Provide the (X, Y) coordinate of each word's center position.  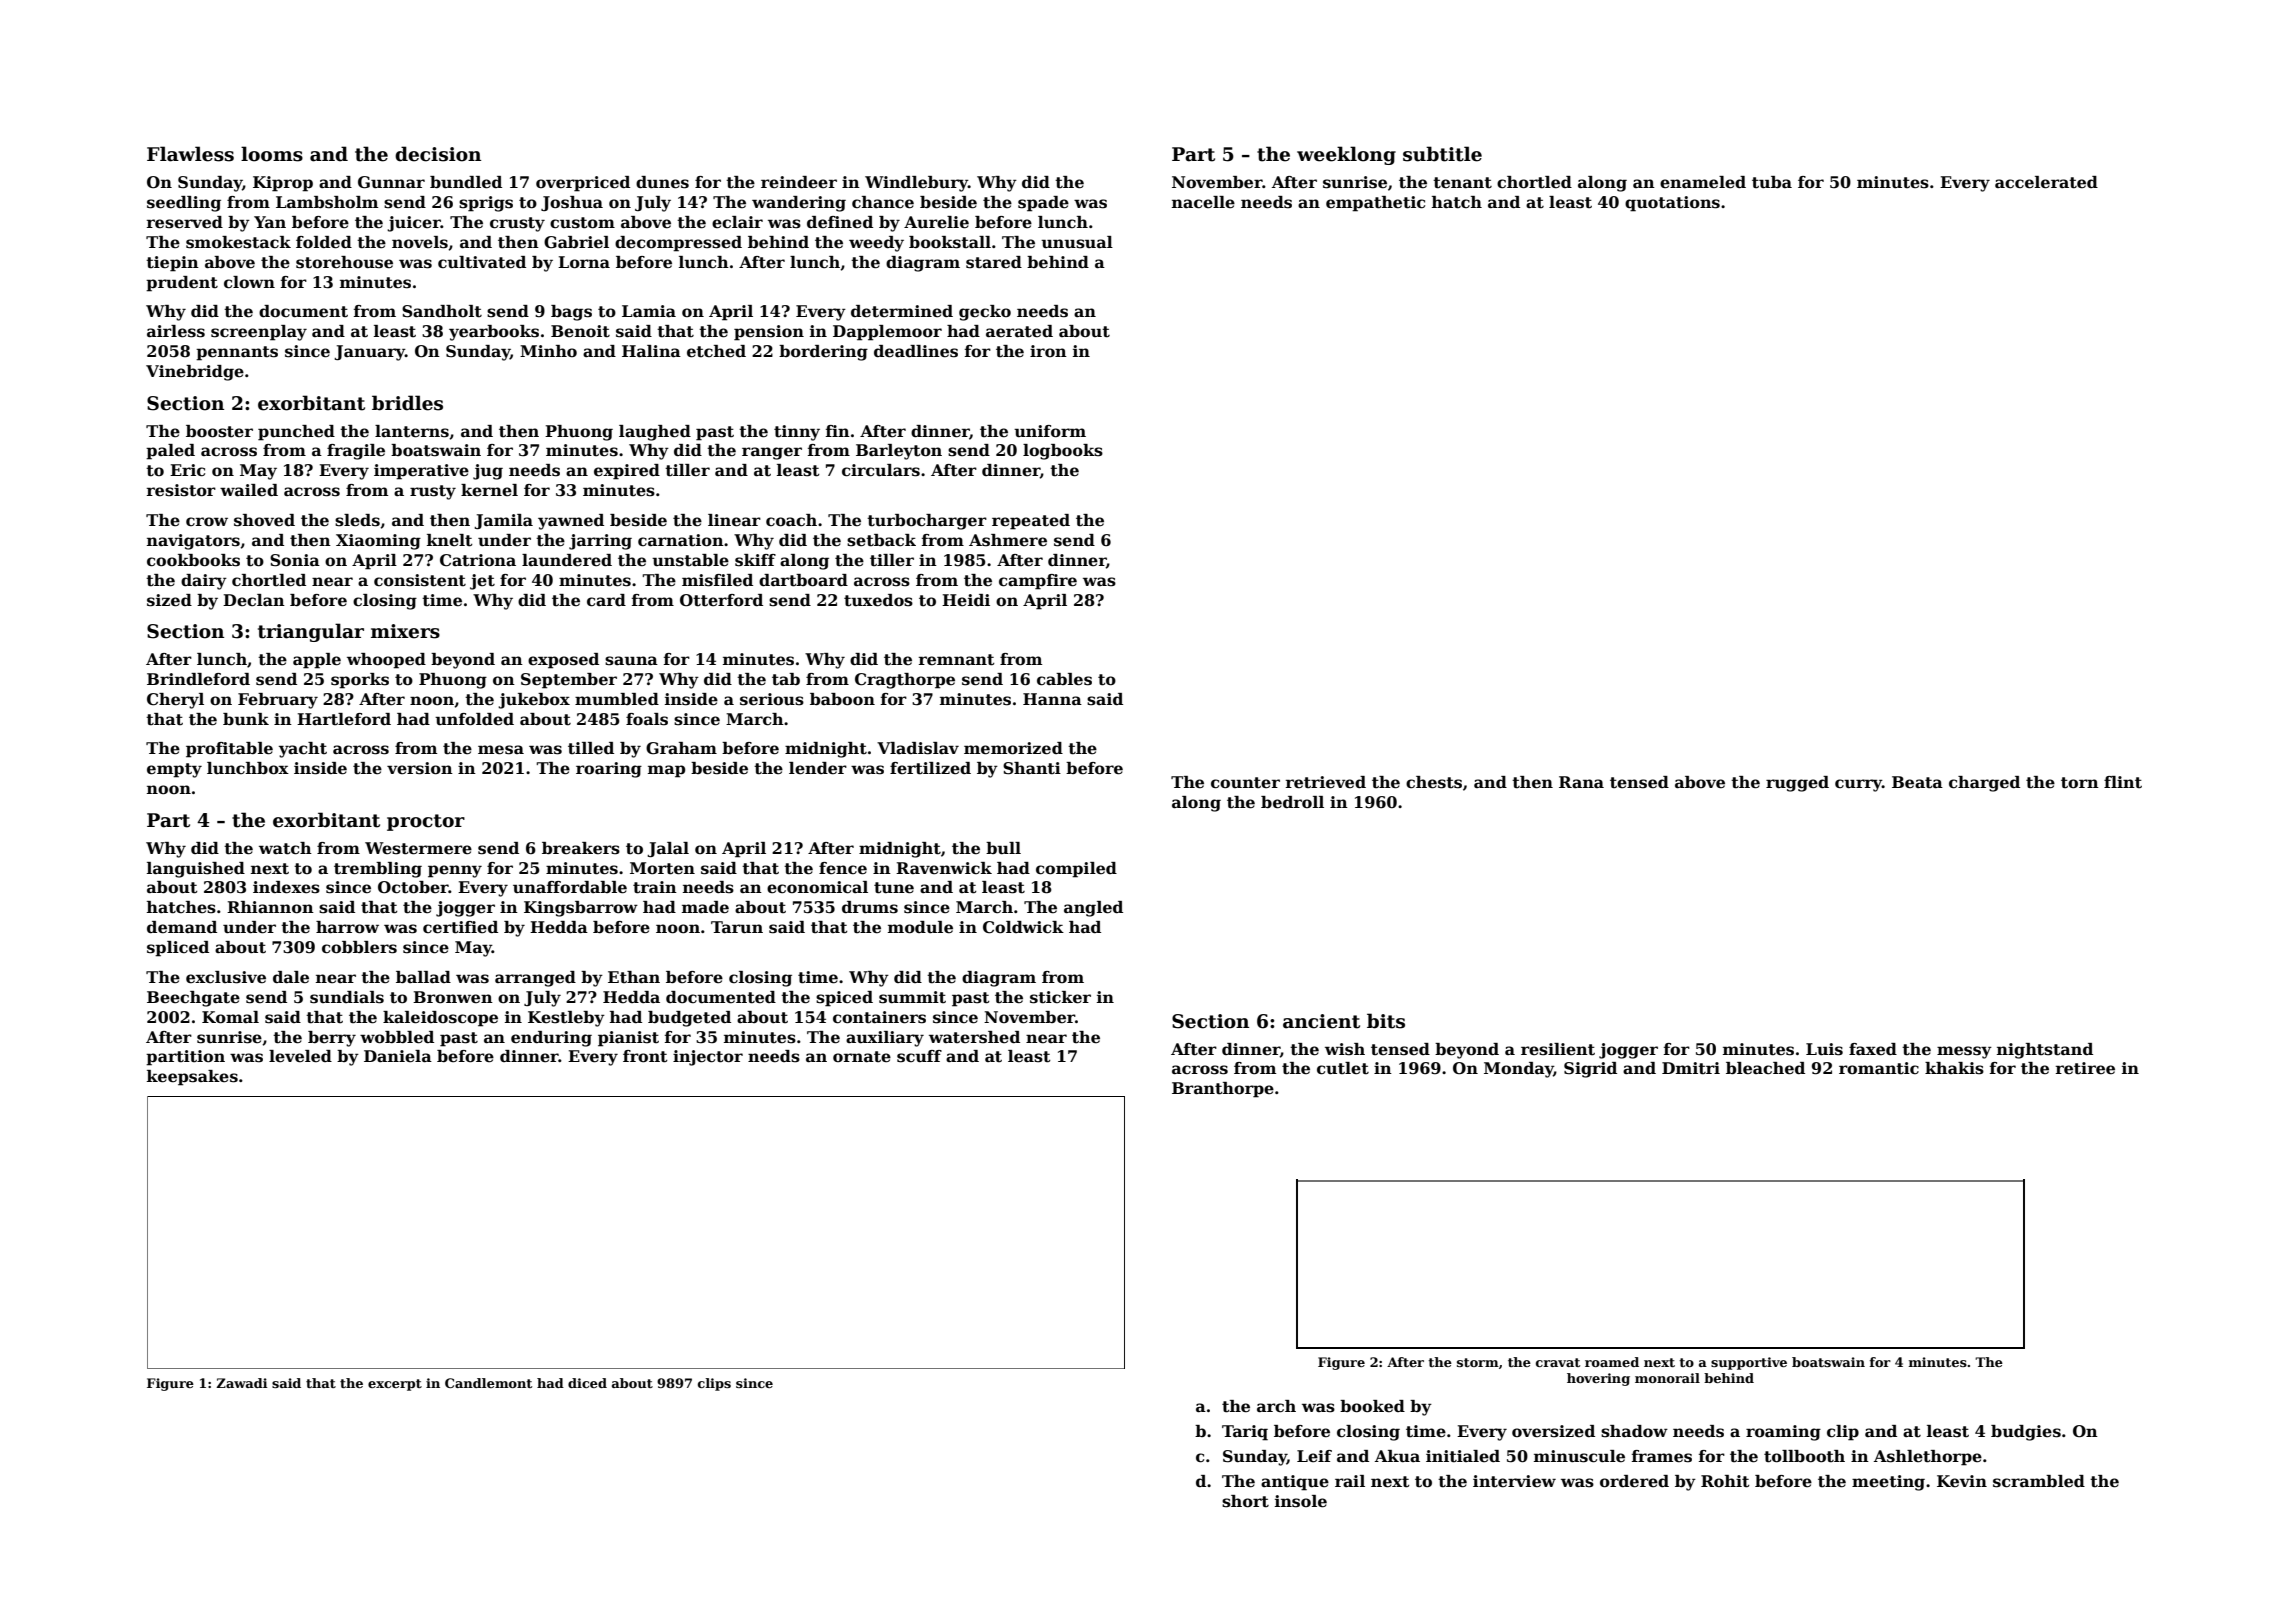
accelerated (2046, 182)
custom (582, 223)
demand (182, 927)
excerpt (395, 1385)
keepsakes (192, 1078)
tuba (1772, 182)
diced (587, 1383)
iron (1048, 351)
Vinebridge (195, 373)
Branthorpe (1223, 1090)
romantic (1879, 1068)
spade (1043, 204)
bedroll (1292, 802)
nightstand (2045, 1051)
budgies (2026, 1433)
